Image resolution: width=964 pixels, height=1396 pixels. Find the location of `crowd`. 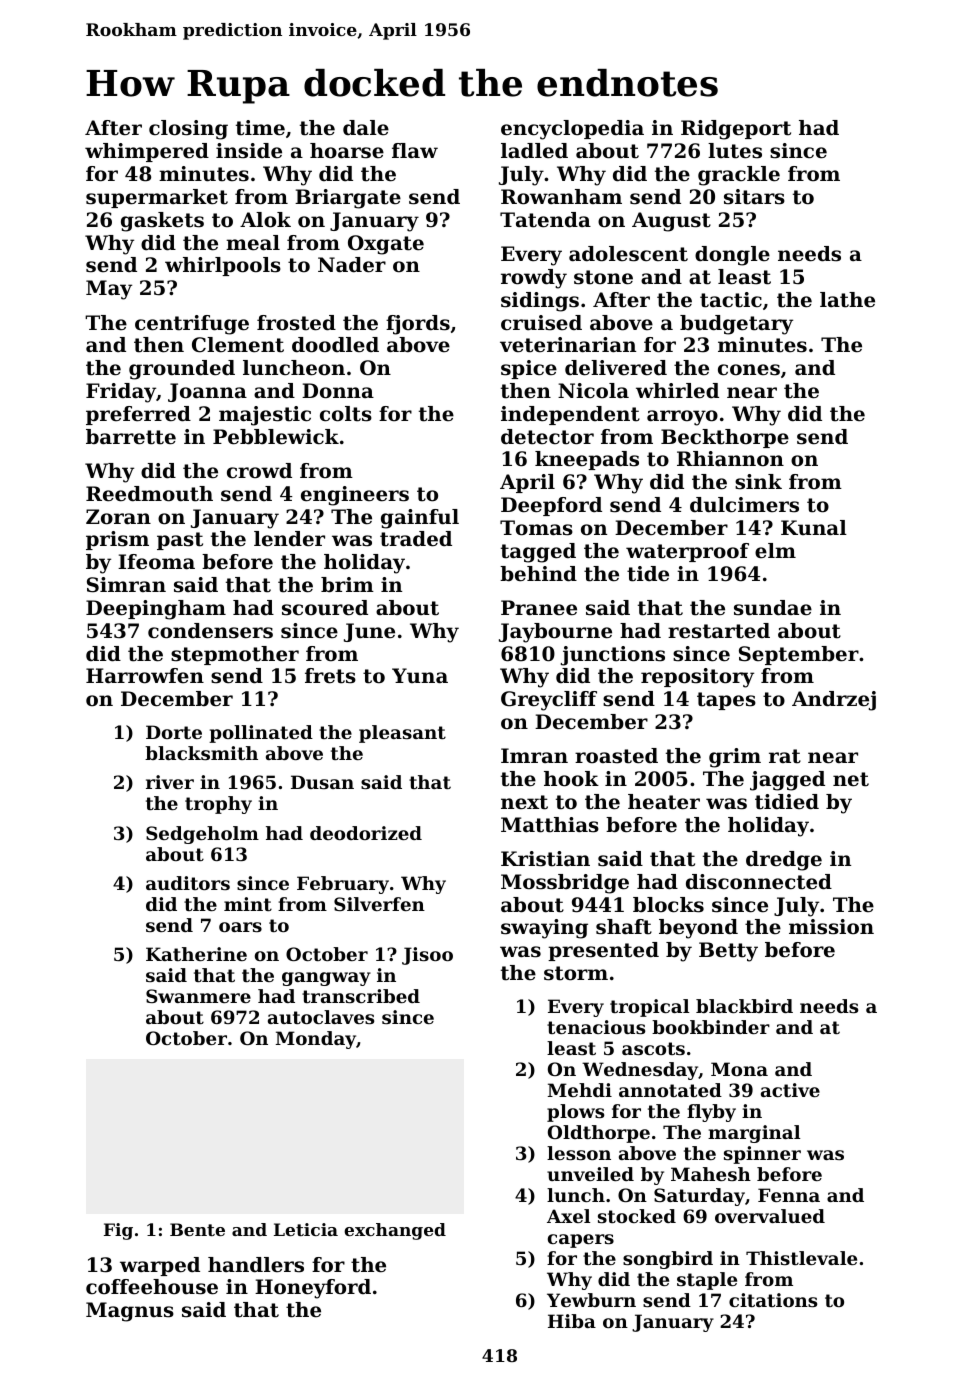

crowd is located at coordinates (259, 471).
